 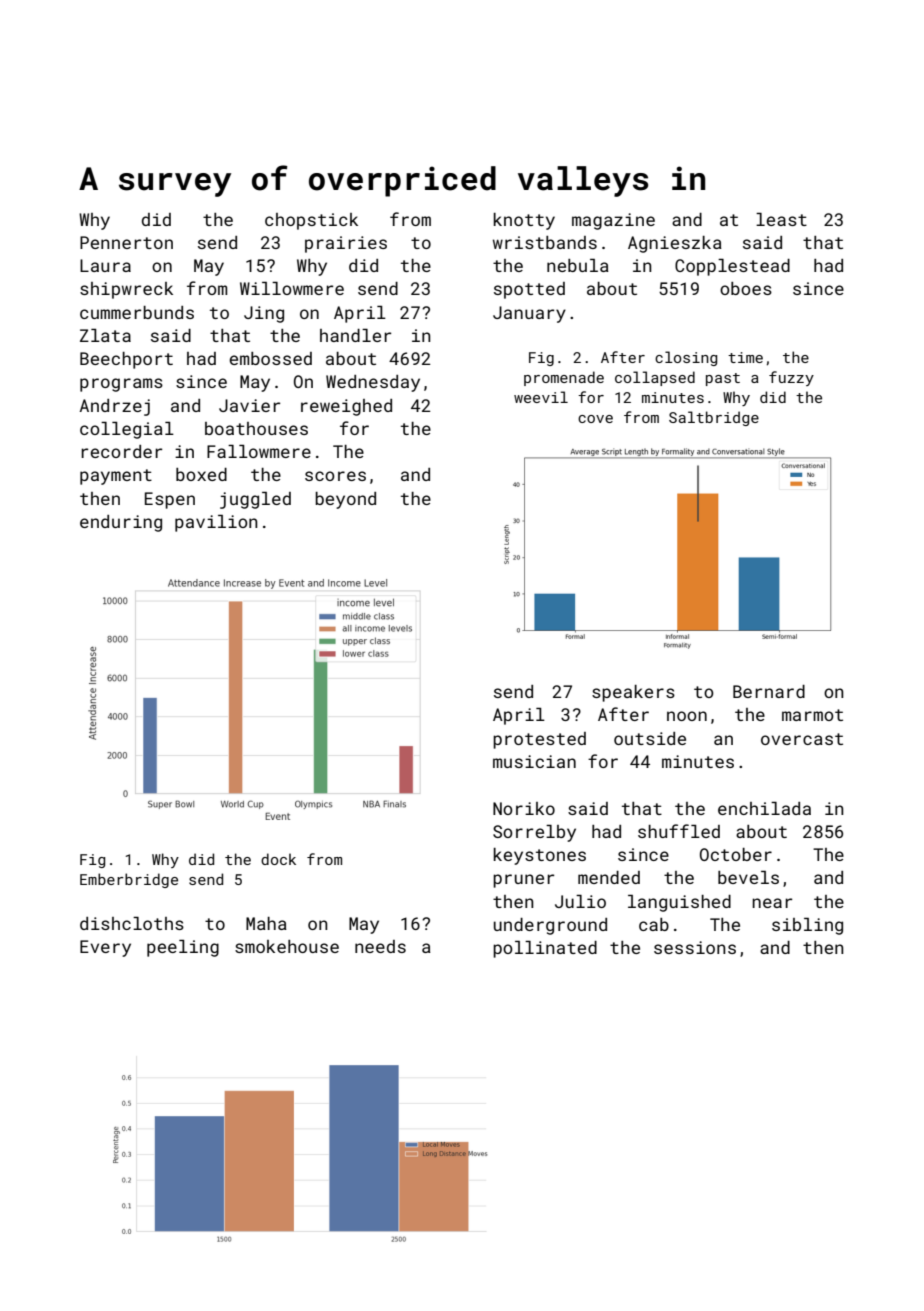 What do you see at coordinates (524, 221) in the page?
I see `knotty` at bounding box center [524, 221].
